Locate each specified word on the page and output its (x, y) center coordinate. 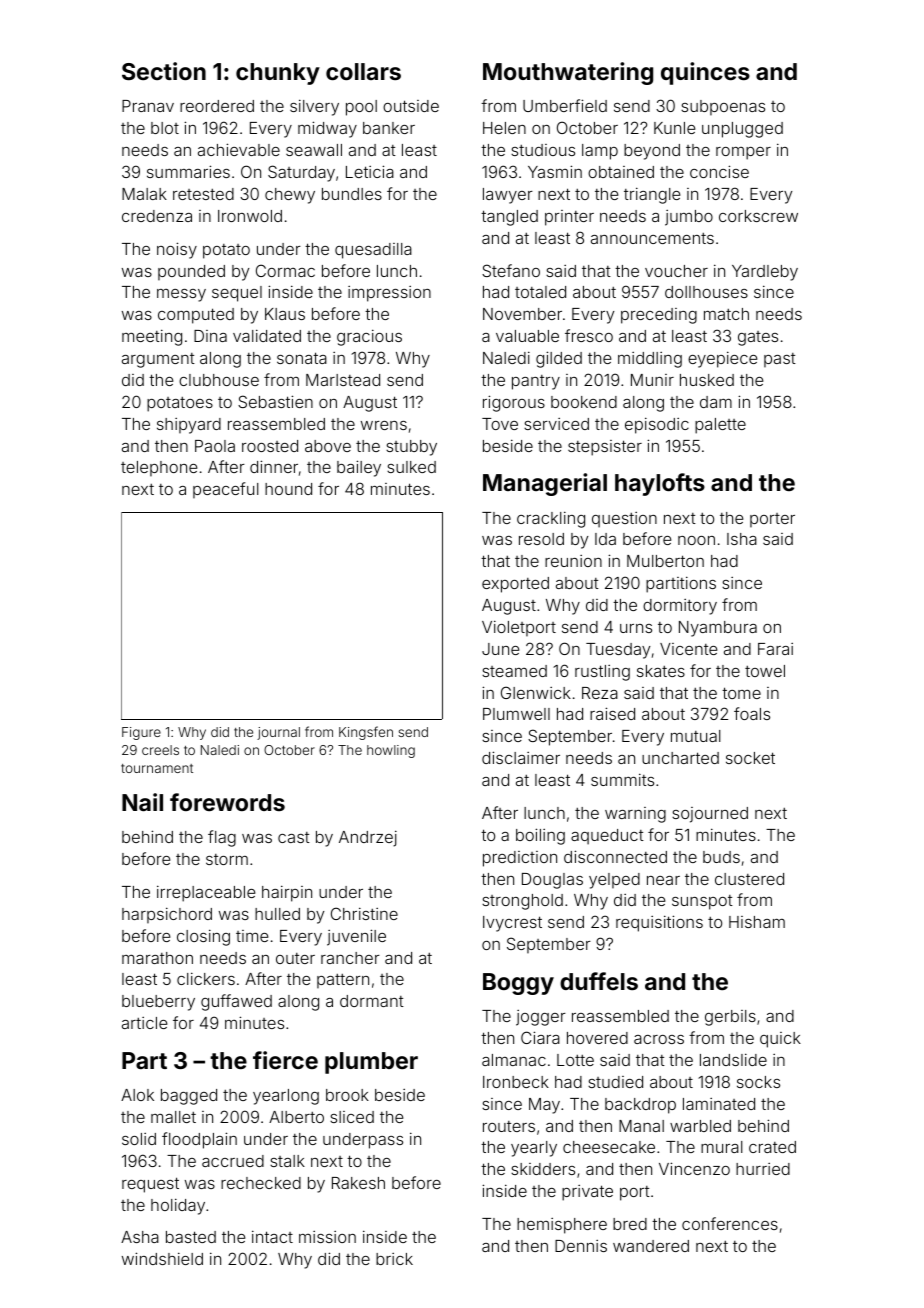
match (726, 314)
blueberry (158, 1003)
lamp (600, 152)
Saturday (301, 173)
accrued (233, 1161)
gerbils (730, 1018)
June (500, 649)
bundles (352, 194)
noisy (177, 250)
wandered (651, 1246)
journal (278, 733)
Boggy (518, 984)
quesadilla (373, 251)
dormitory (680, 607)
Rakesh (358, 1183)
